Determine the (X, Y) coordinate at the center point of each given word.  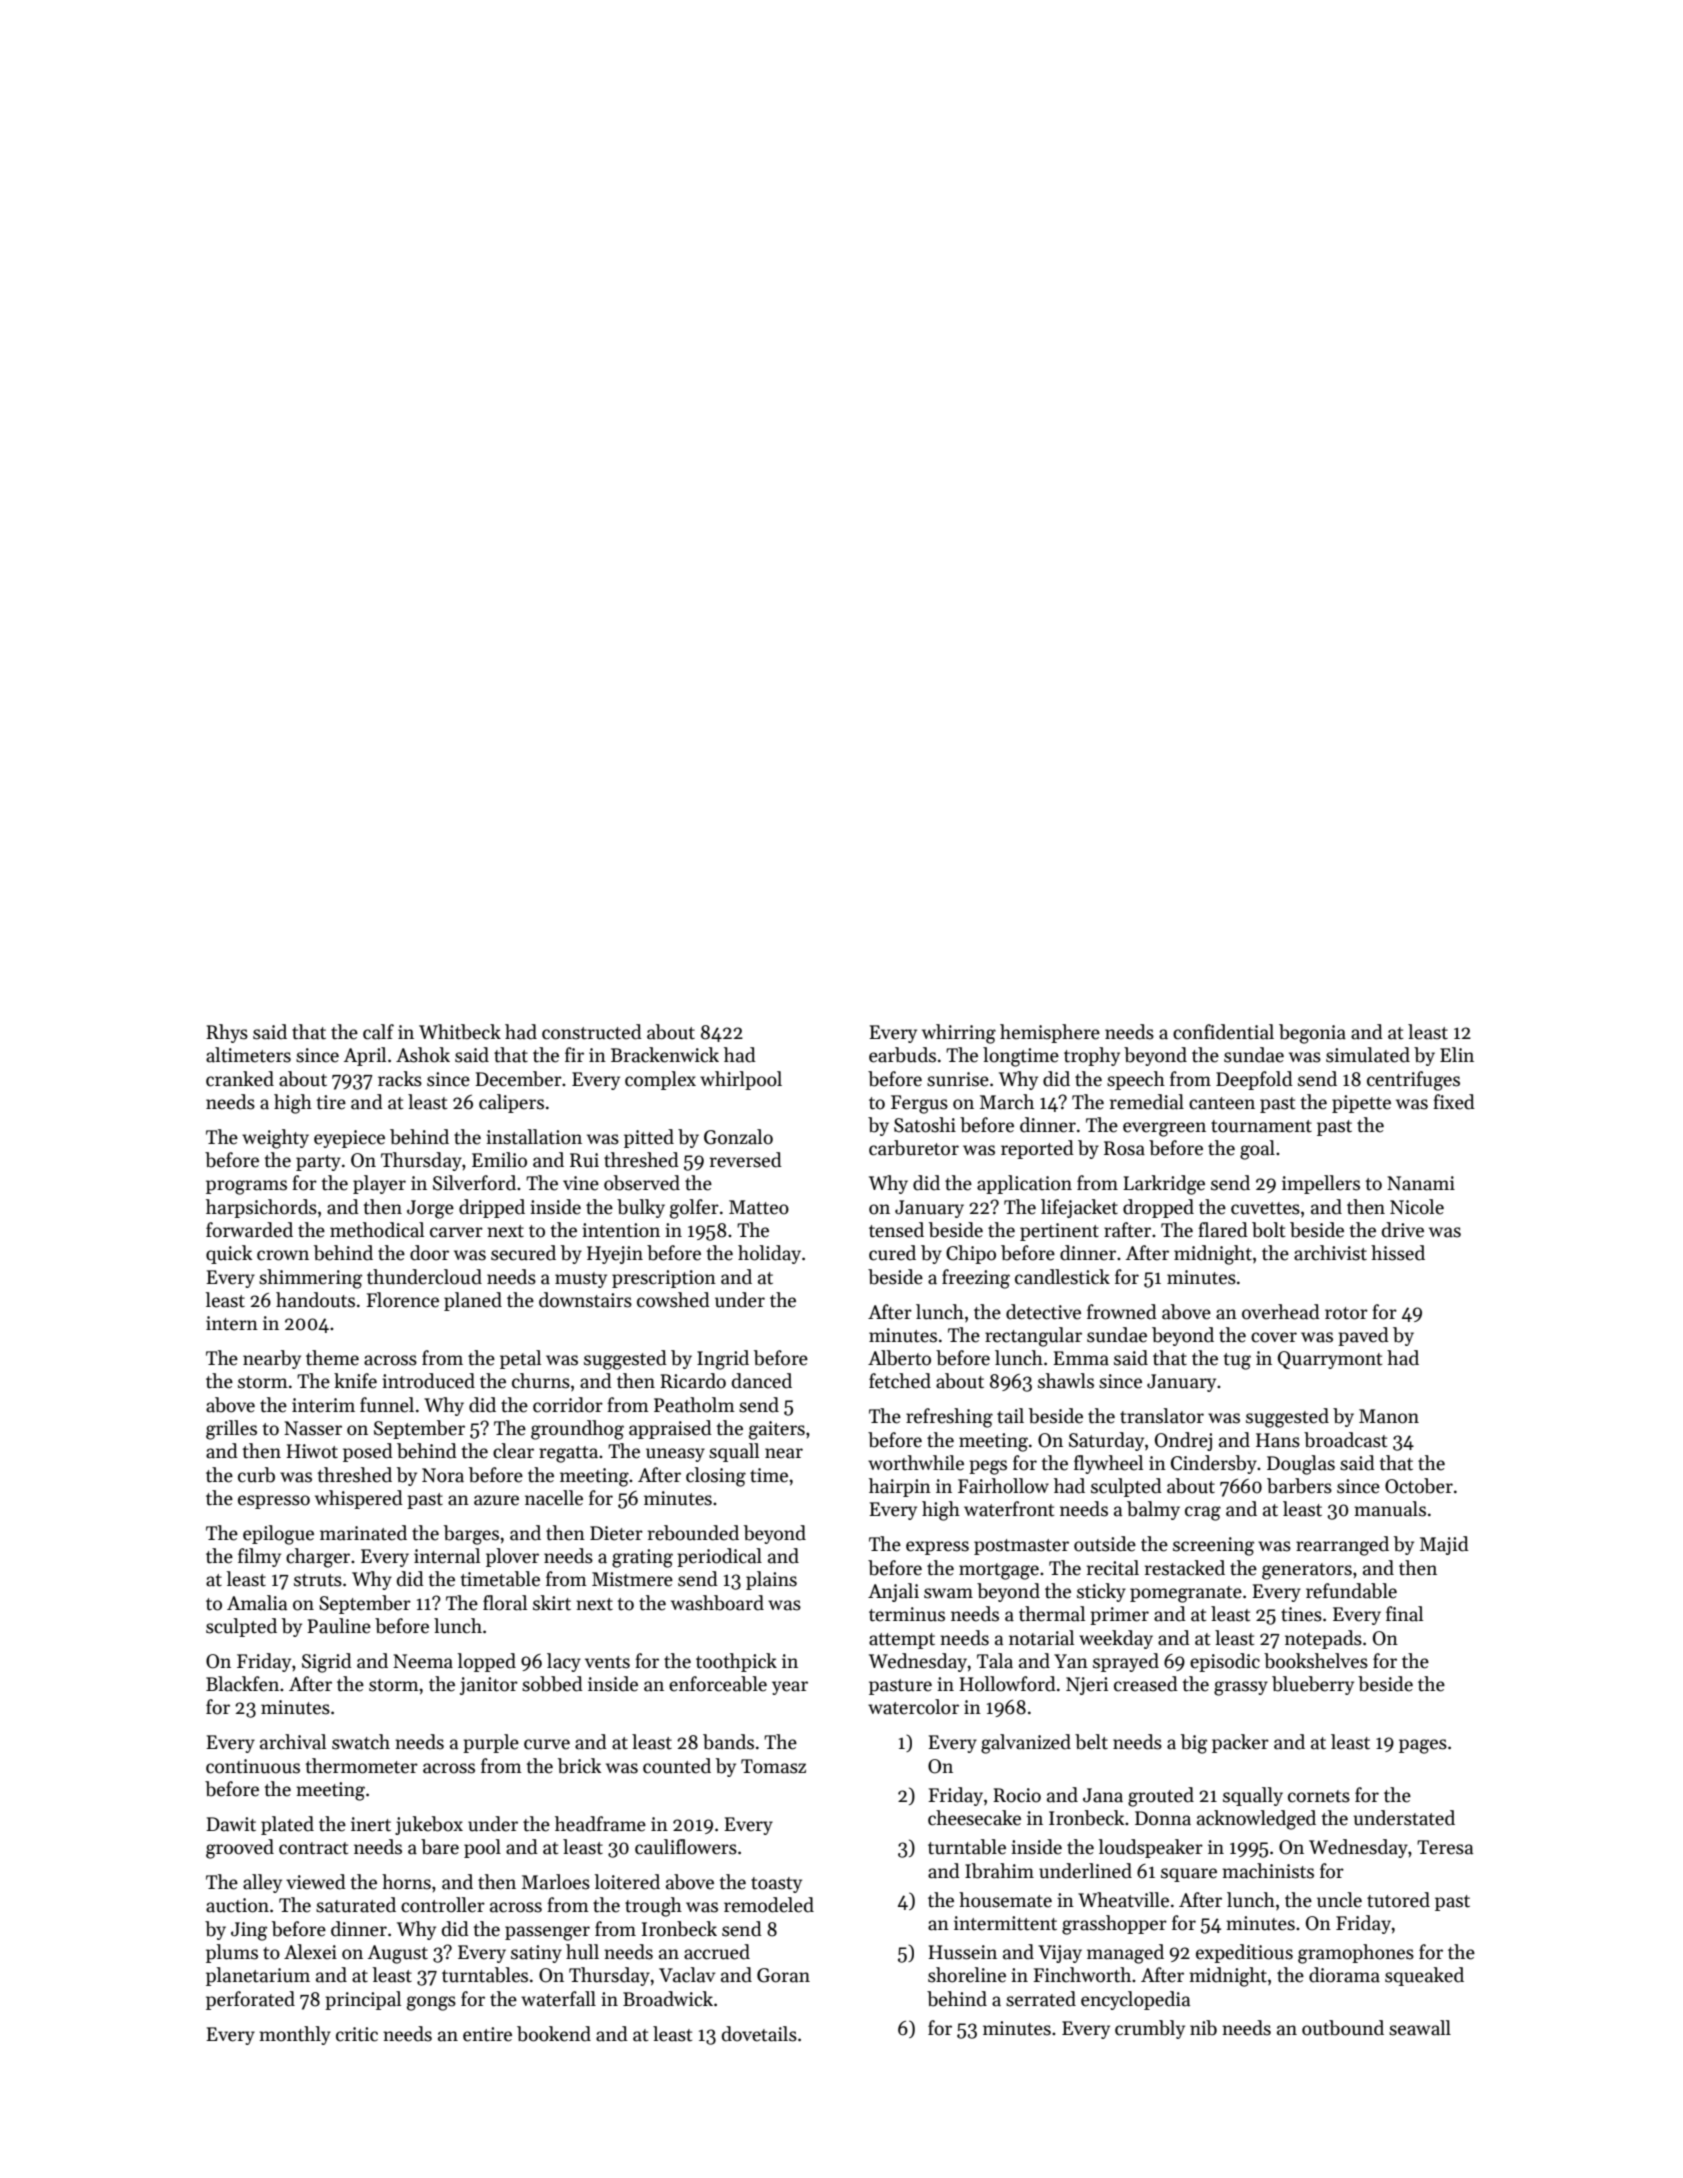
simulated (1368, 1055)
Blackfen (242, 1684)
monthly (295, 2035)
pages (1423, 1746)
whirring (959, 1034)
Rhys (227, 1033)
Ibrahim (999, 1871)
